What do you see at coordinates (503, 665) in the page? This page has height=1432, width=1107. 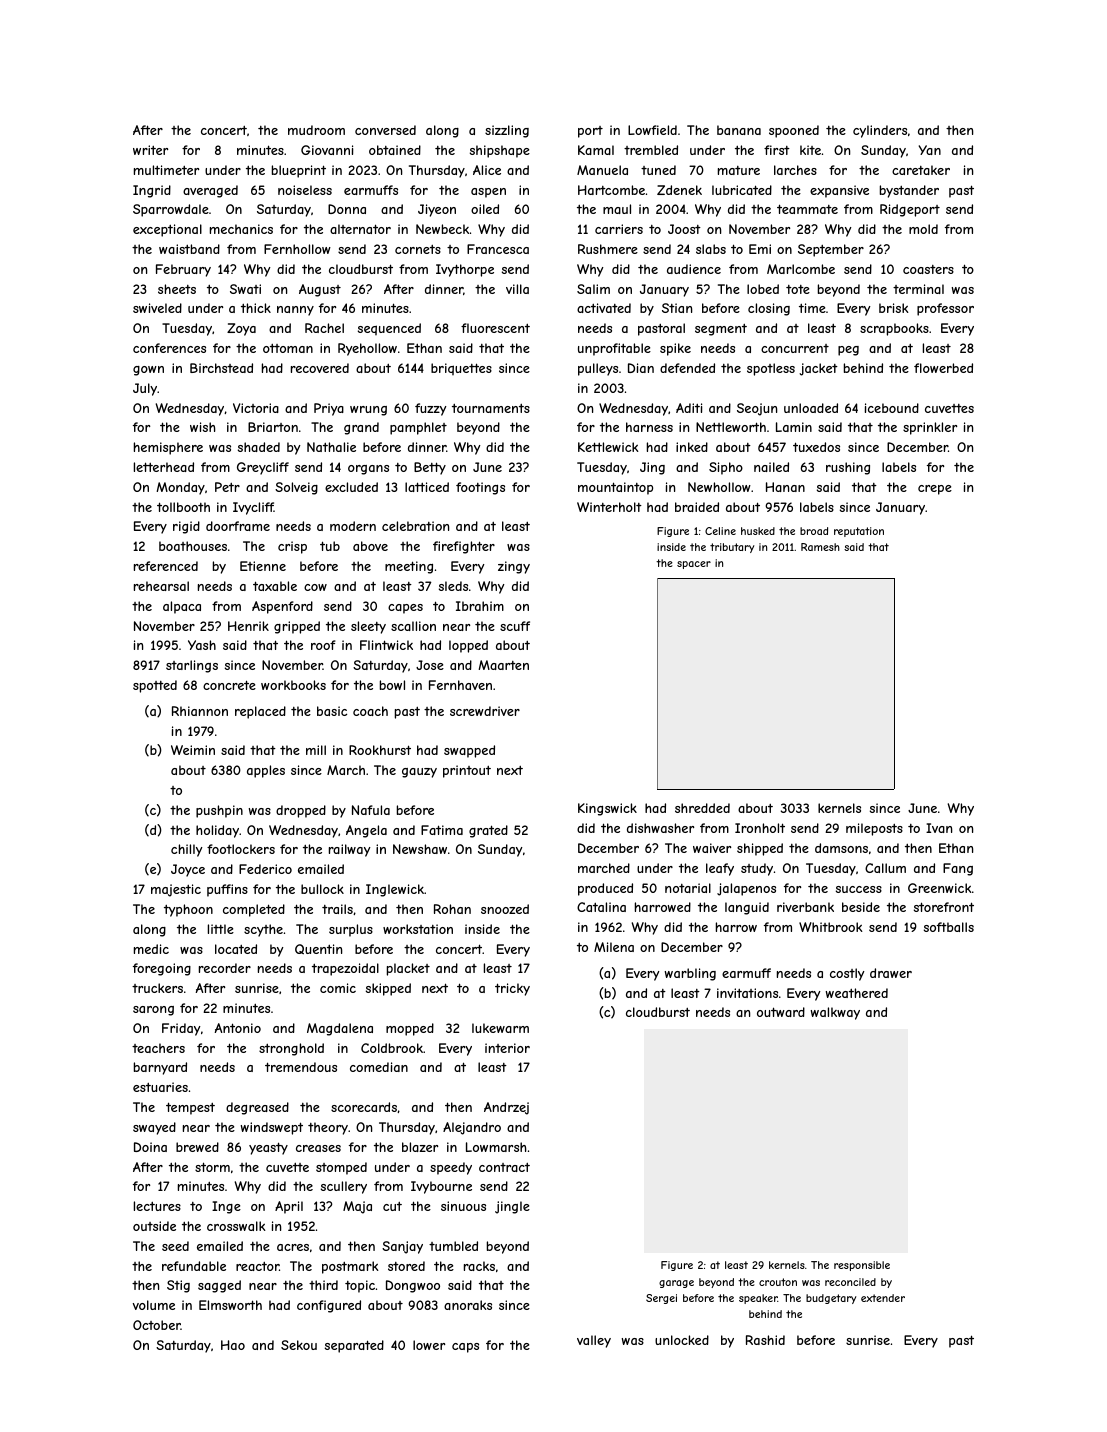 I see `Maarten` at bounding box center [503, 665].
